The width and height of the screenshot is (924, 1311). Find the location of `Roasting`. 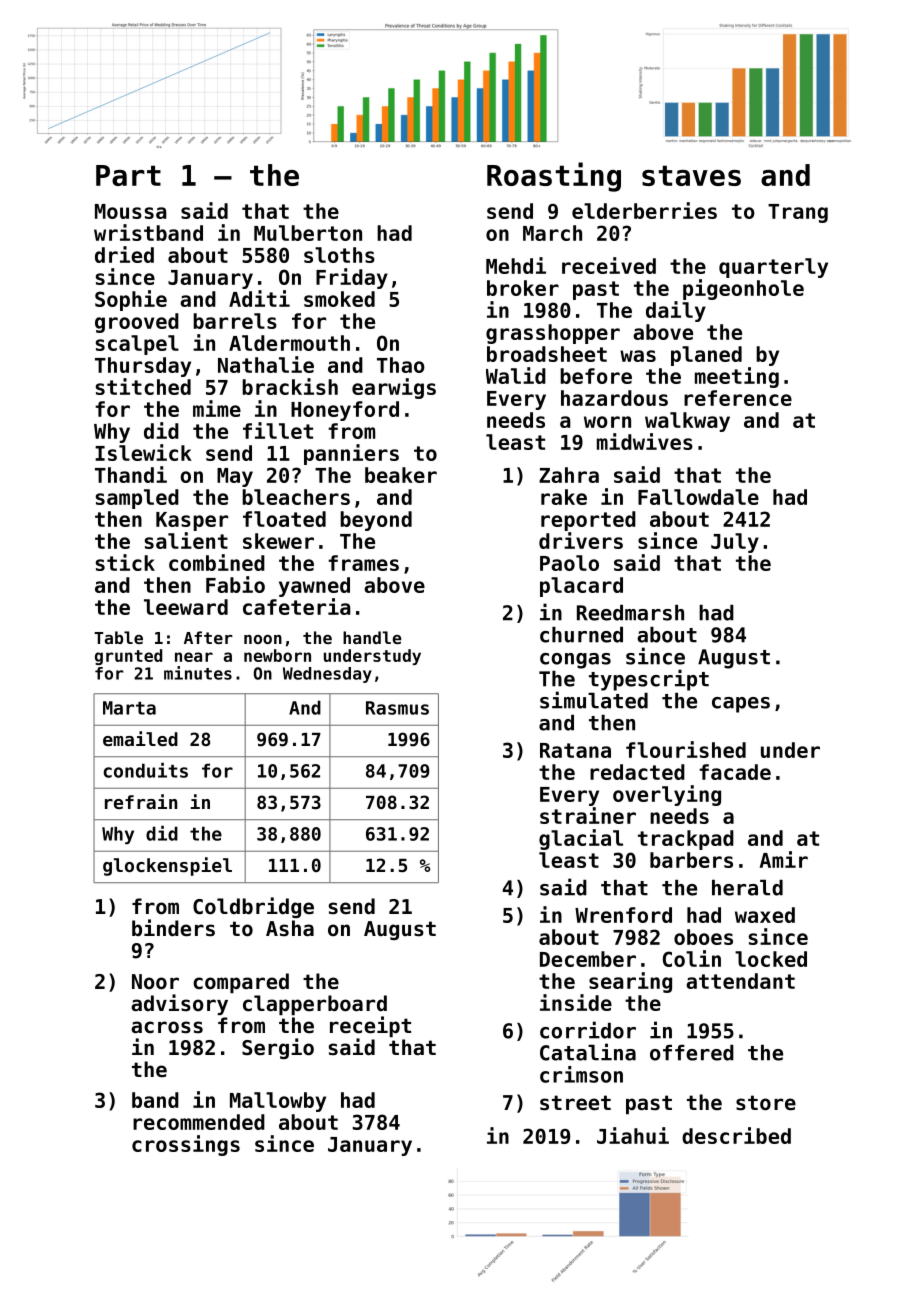

Roasting is located at coordinates (554, 177).
